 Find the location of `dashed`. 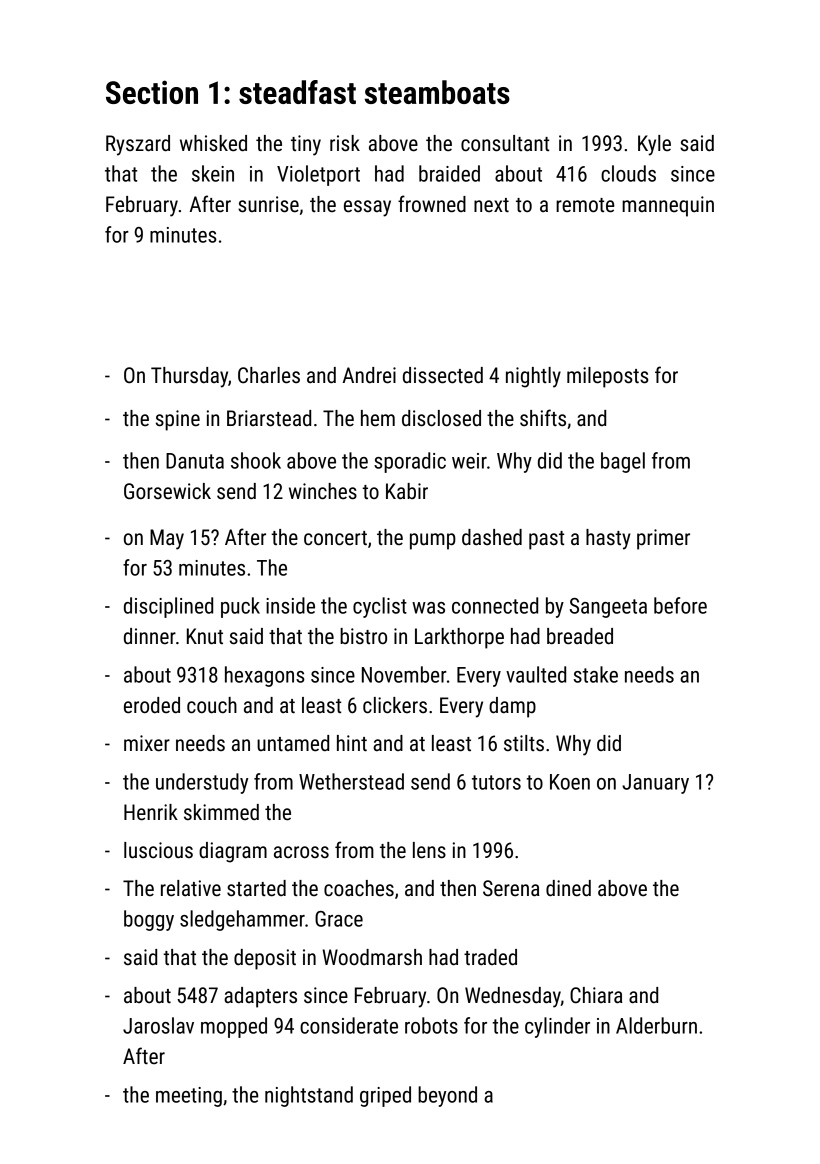

dashed is located at coordinates (492, 537).
